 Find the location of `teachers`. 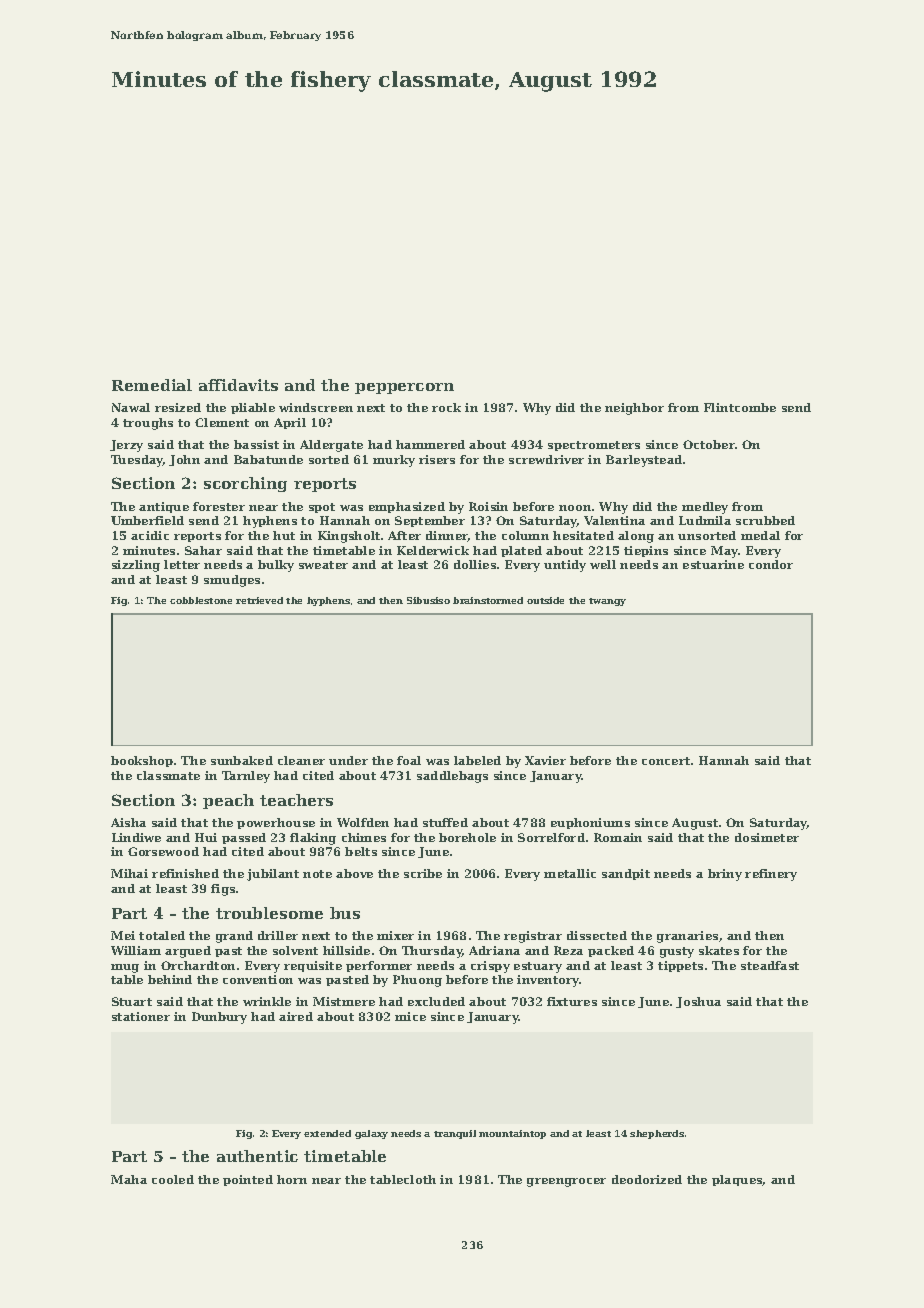

teachers is located at coordinates (296, 800).
